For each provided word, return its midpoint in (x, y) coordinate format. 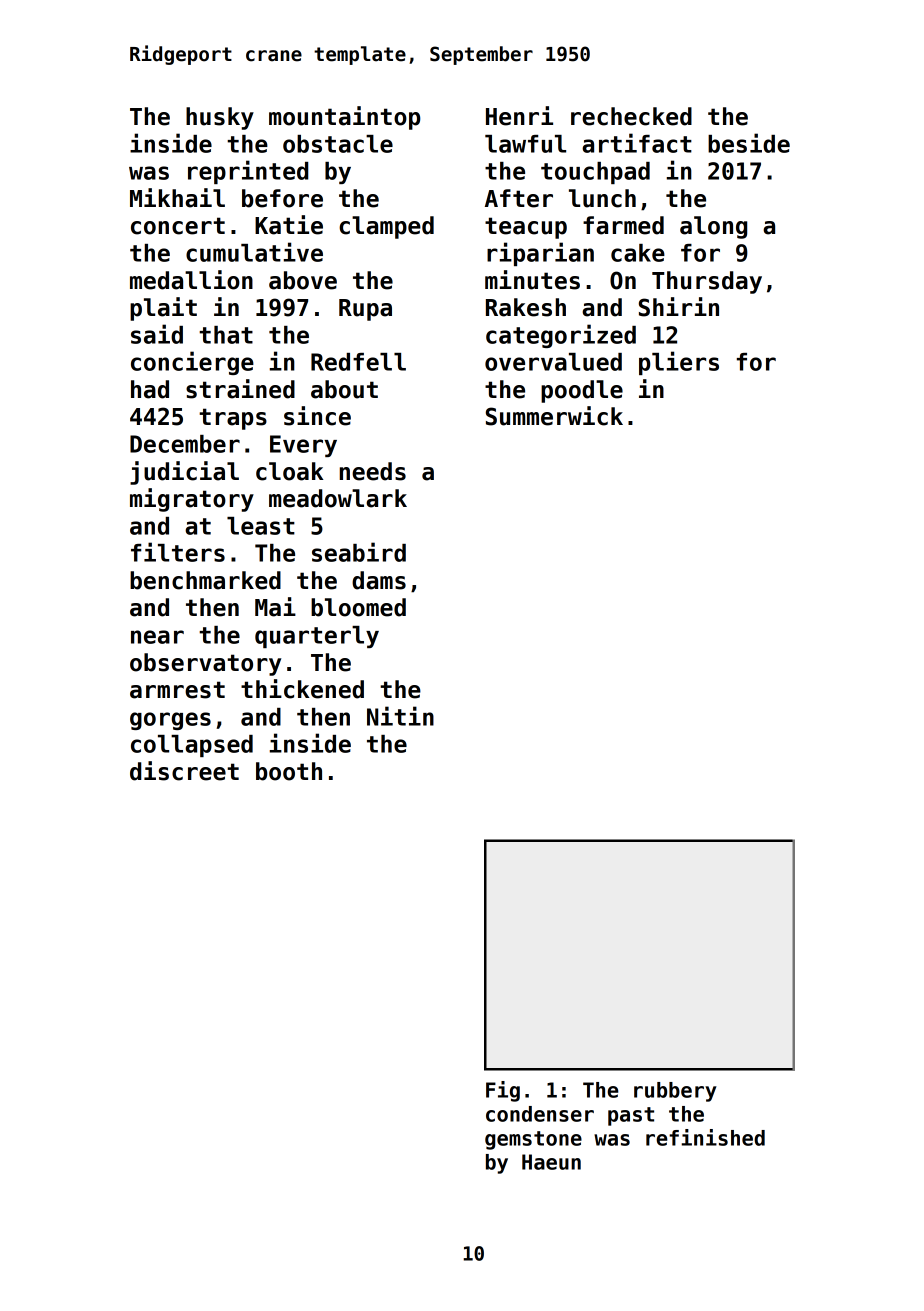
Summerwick (554, 416)
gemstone (533, 1140)
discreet (184, 771)
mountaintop (344, 118)
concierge (192, 363)
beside (749, 143)
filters (178, 552)
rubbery (675, 1092)
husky (220, 118)
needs (373, 471)
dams (379, 580)
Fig (503, 1091)
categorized (561, 336)
